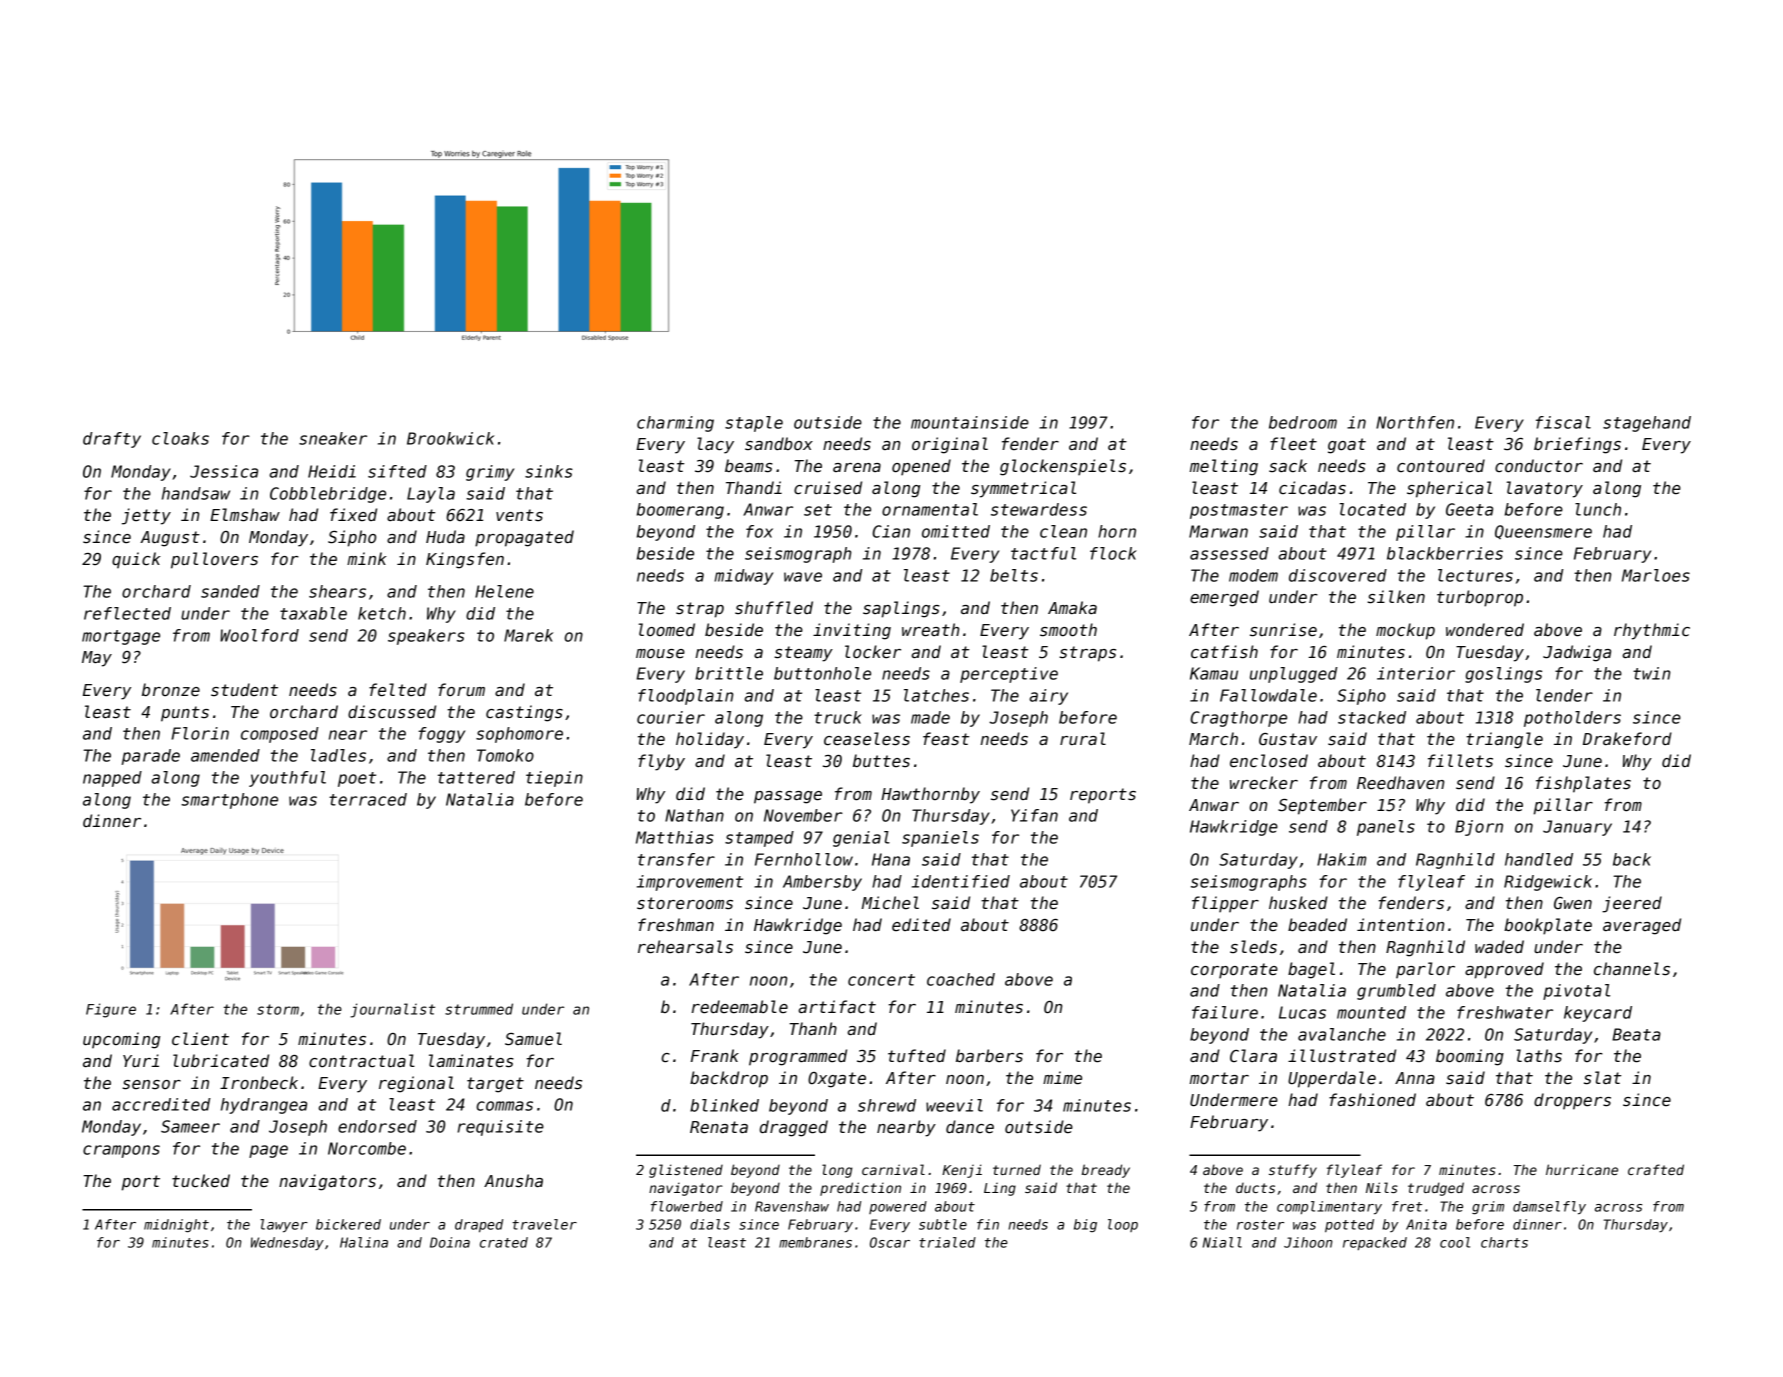 This image has height=1377, width=1783. Describe the element at coordinates (151, 1085) in the image. I see `sensor` at that location.
